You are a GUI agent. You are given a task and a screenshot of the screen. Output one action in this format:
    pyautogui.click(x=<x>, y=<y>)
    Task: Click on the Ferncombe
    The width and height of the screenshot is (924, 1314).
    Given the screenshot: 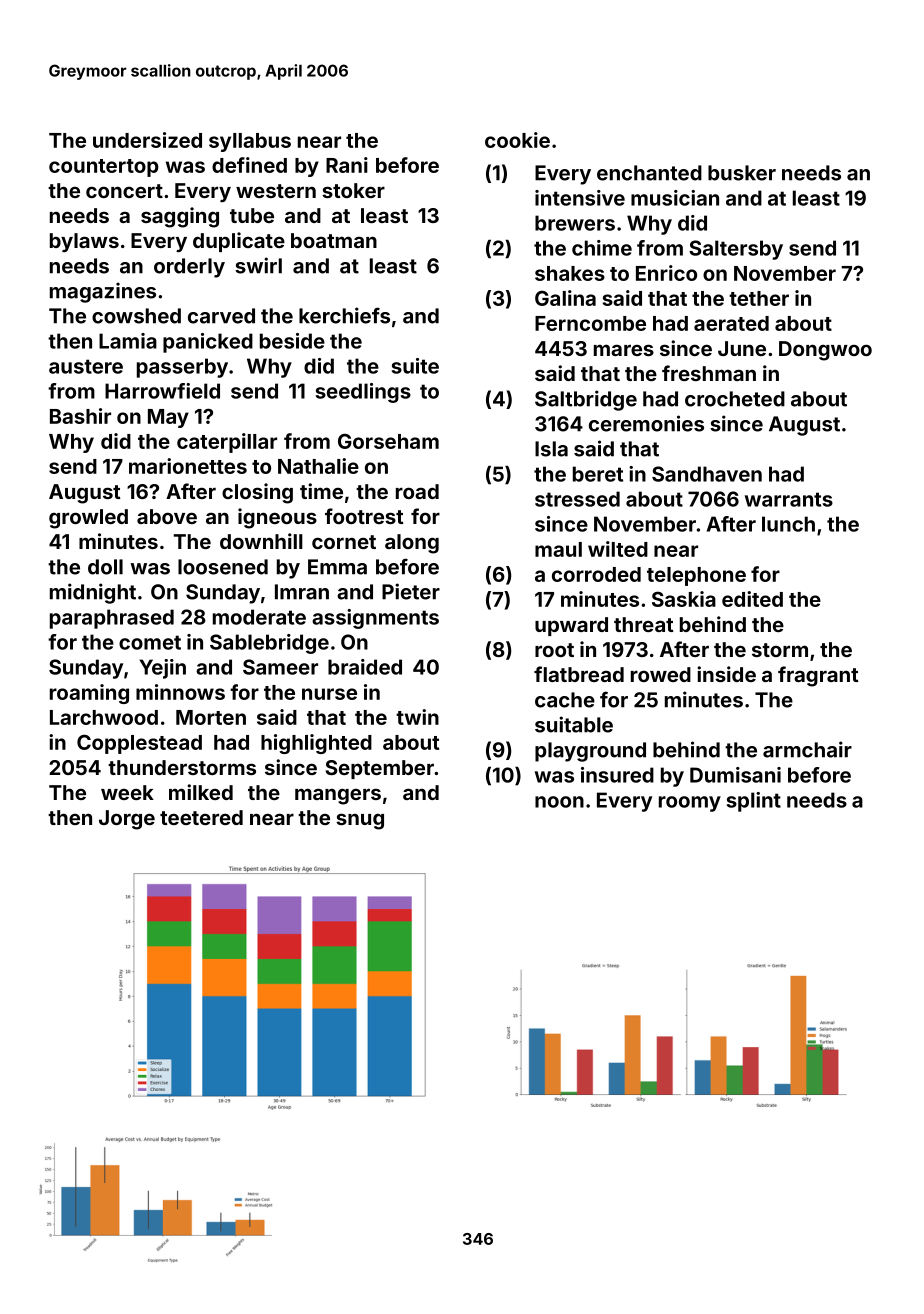 What is the action you would take?
    pyautogui.click(x=590, y=323)
